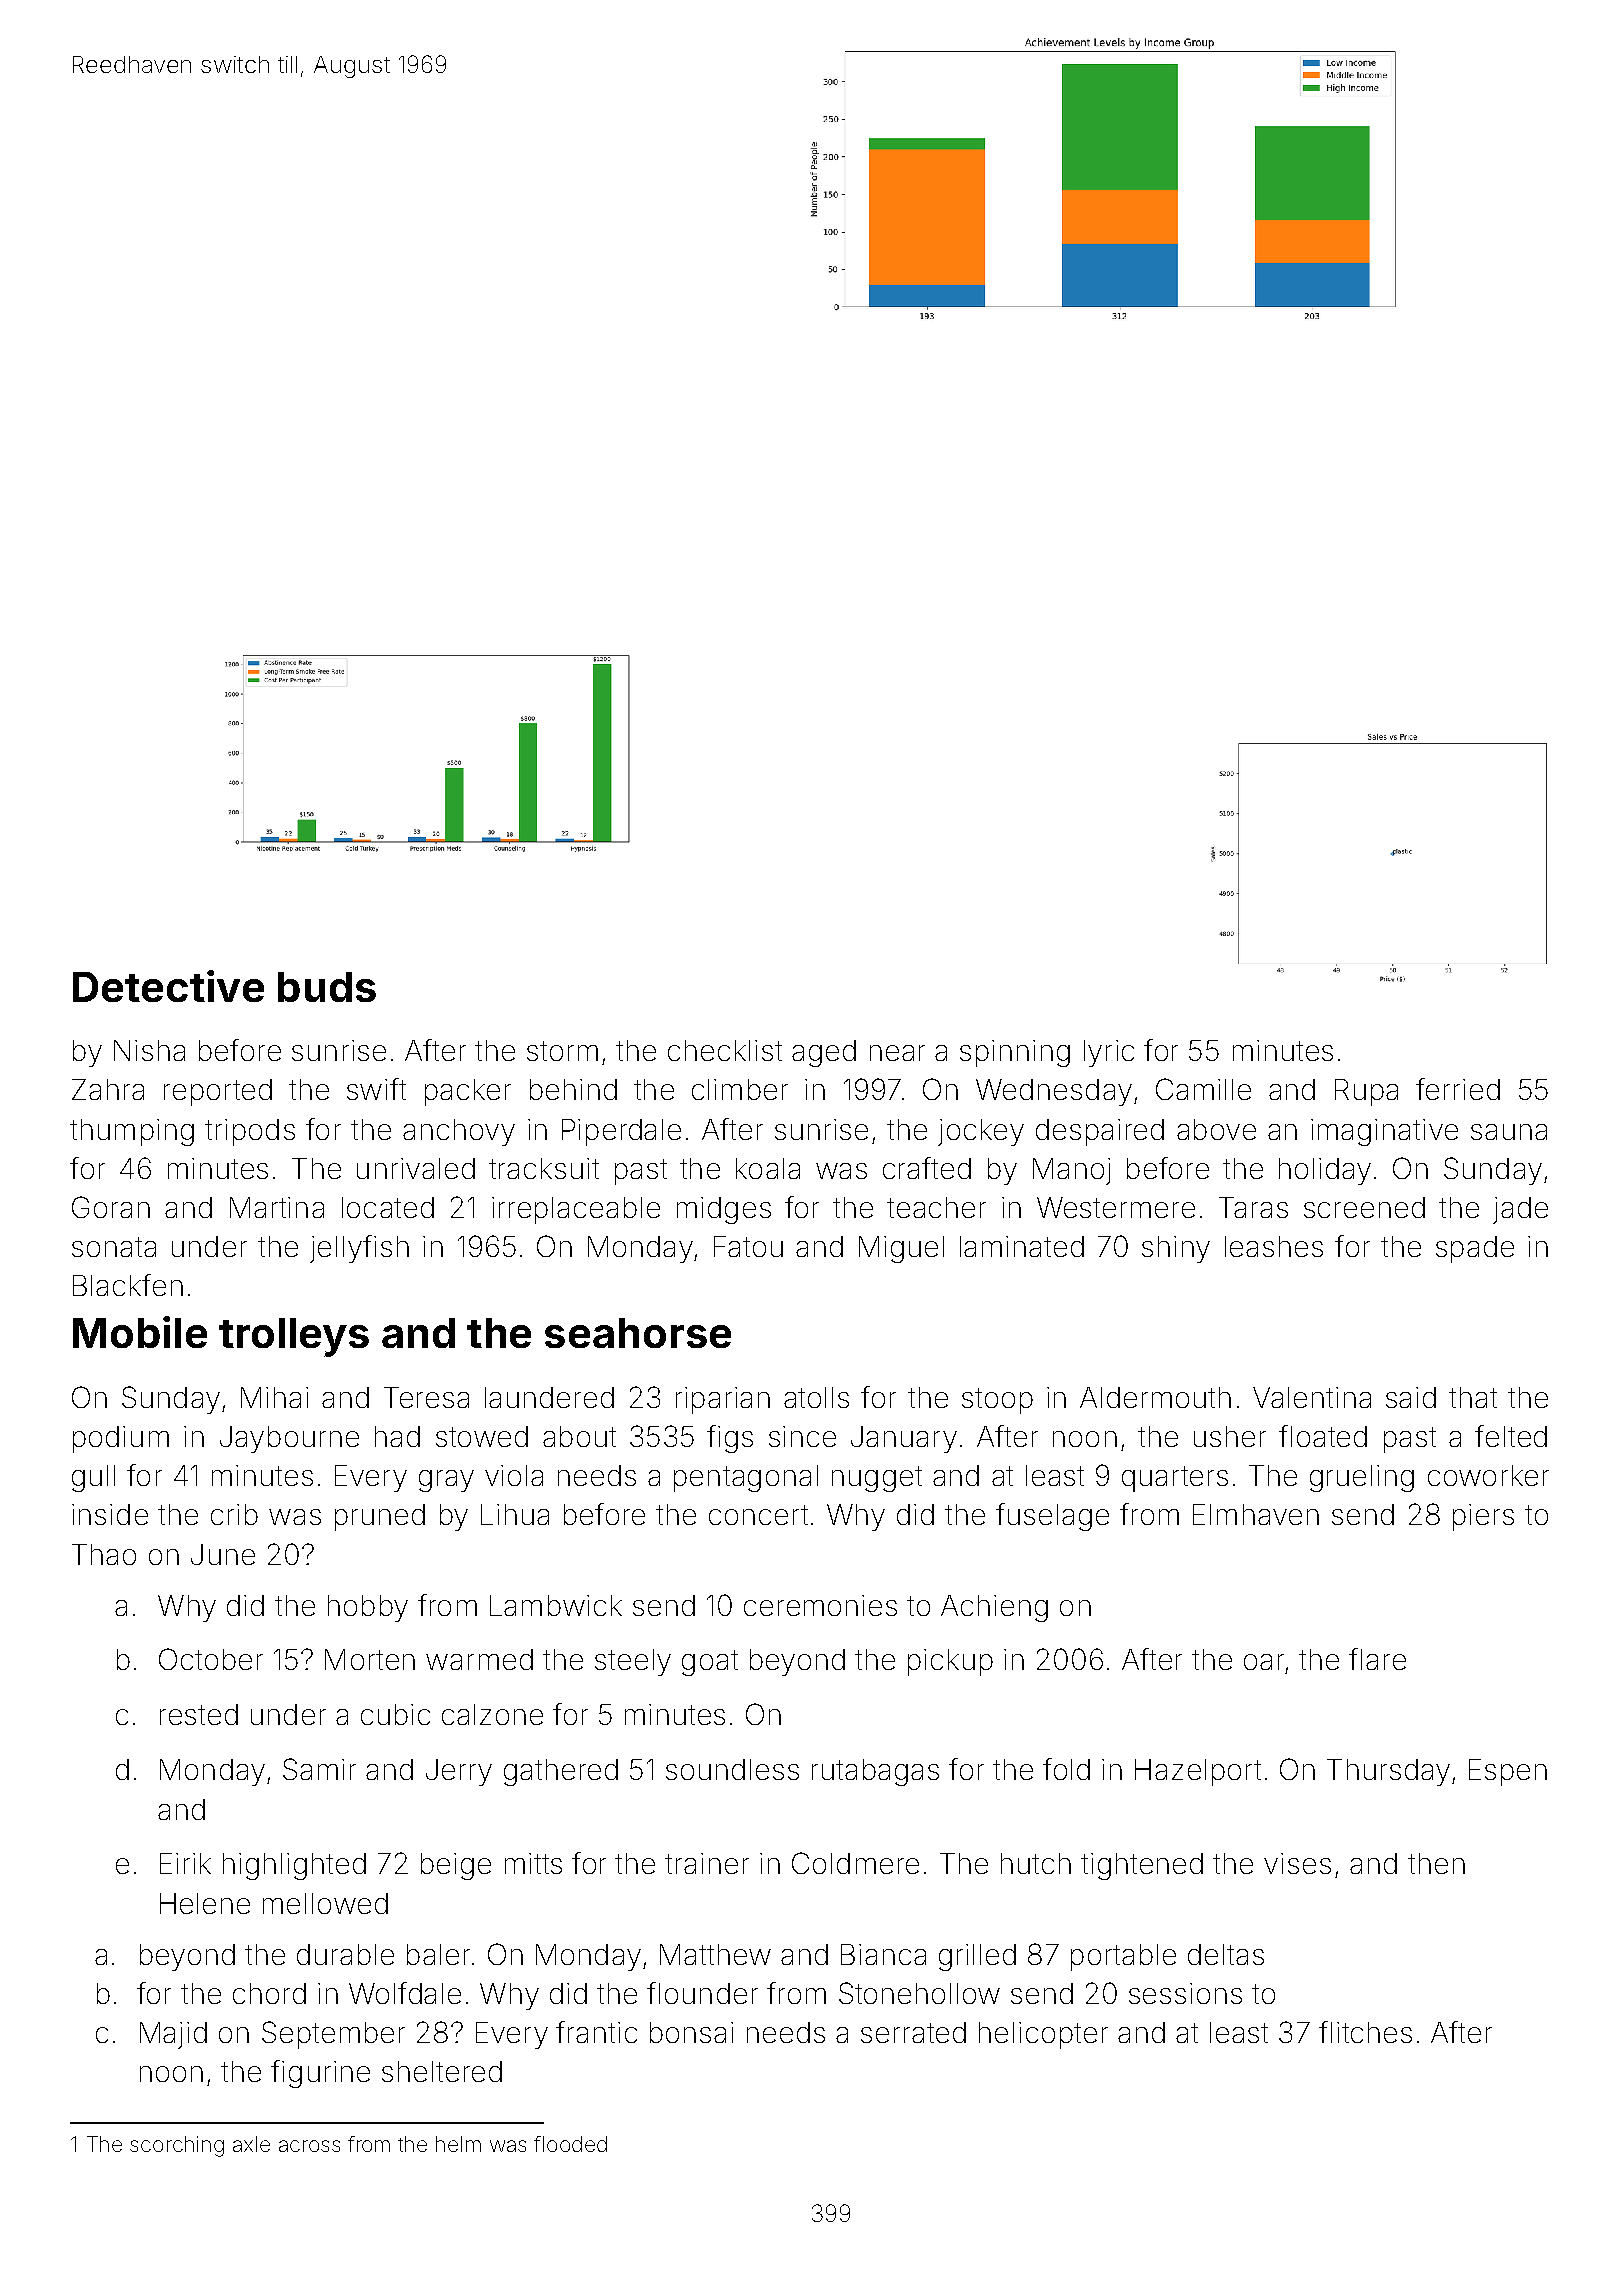 The width and height of the page is (1620, 2292). Describe the element at coordinates (1155, 1397) in the page. I see `Aldermouth` at that location.
